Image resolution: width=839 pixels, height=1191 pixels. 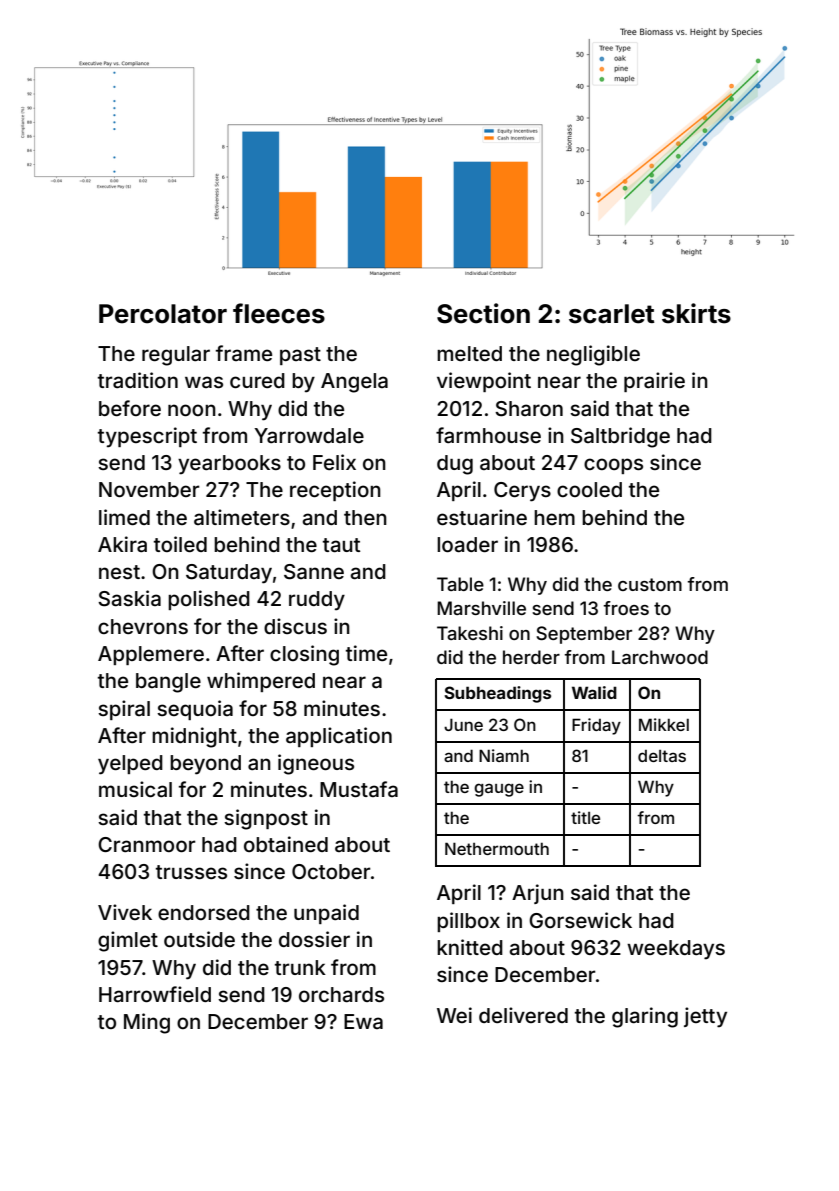 What do you see at coordinates (460, 584) in the screenshot?
I see `Table` at bounding box center [460, 584].
